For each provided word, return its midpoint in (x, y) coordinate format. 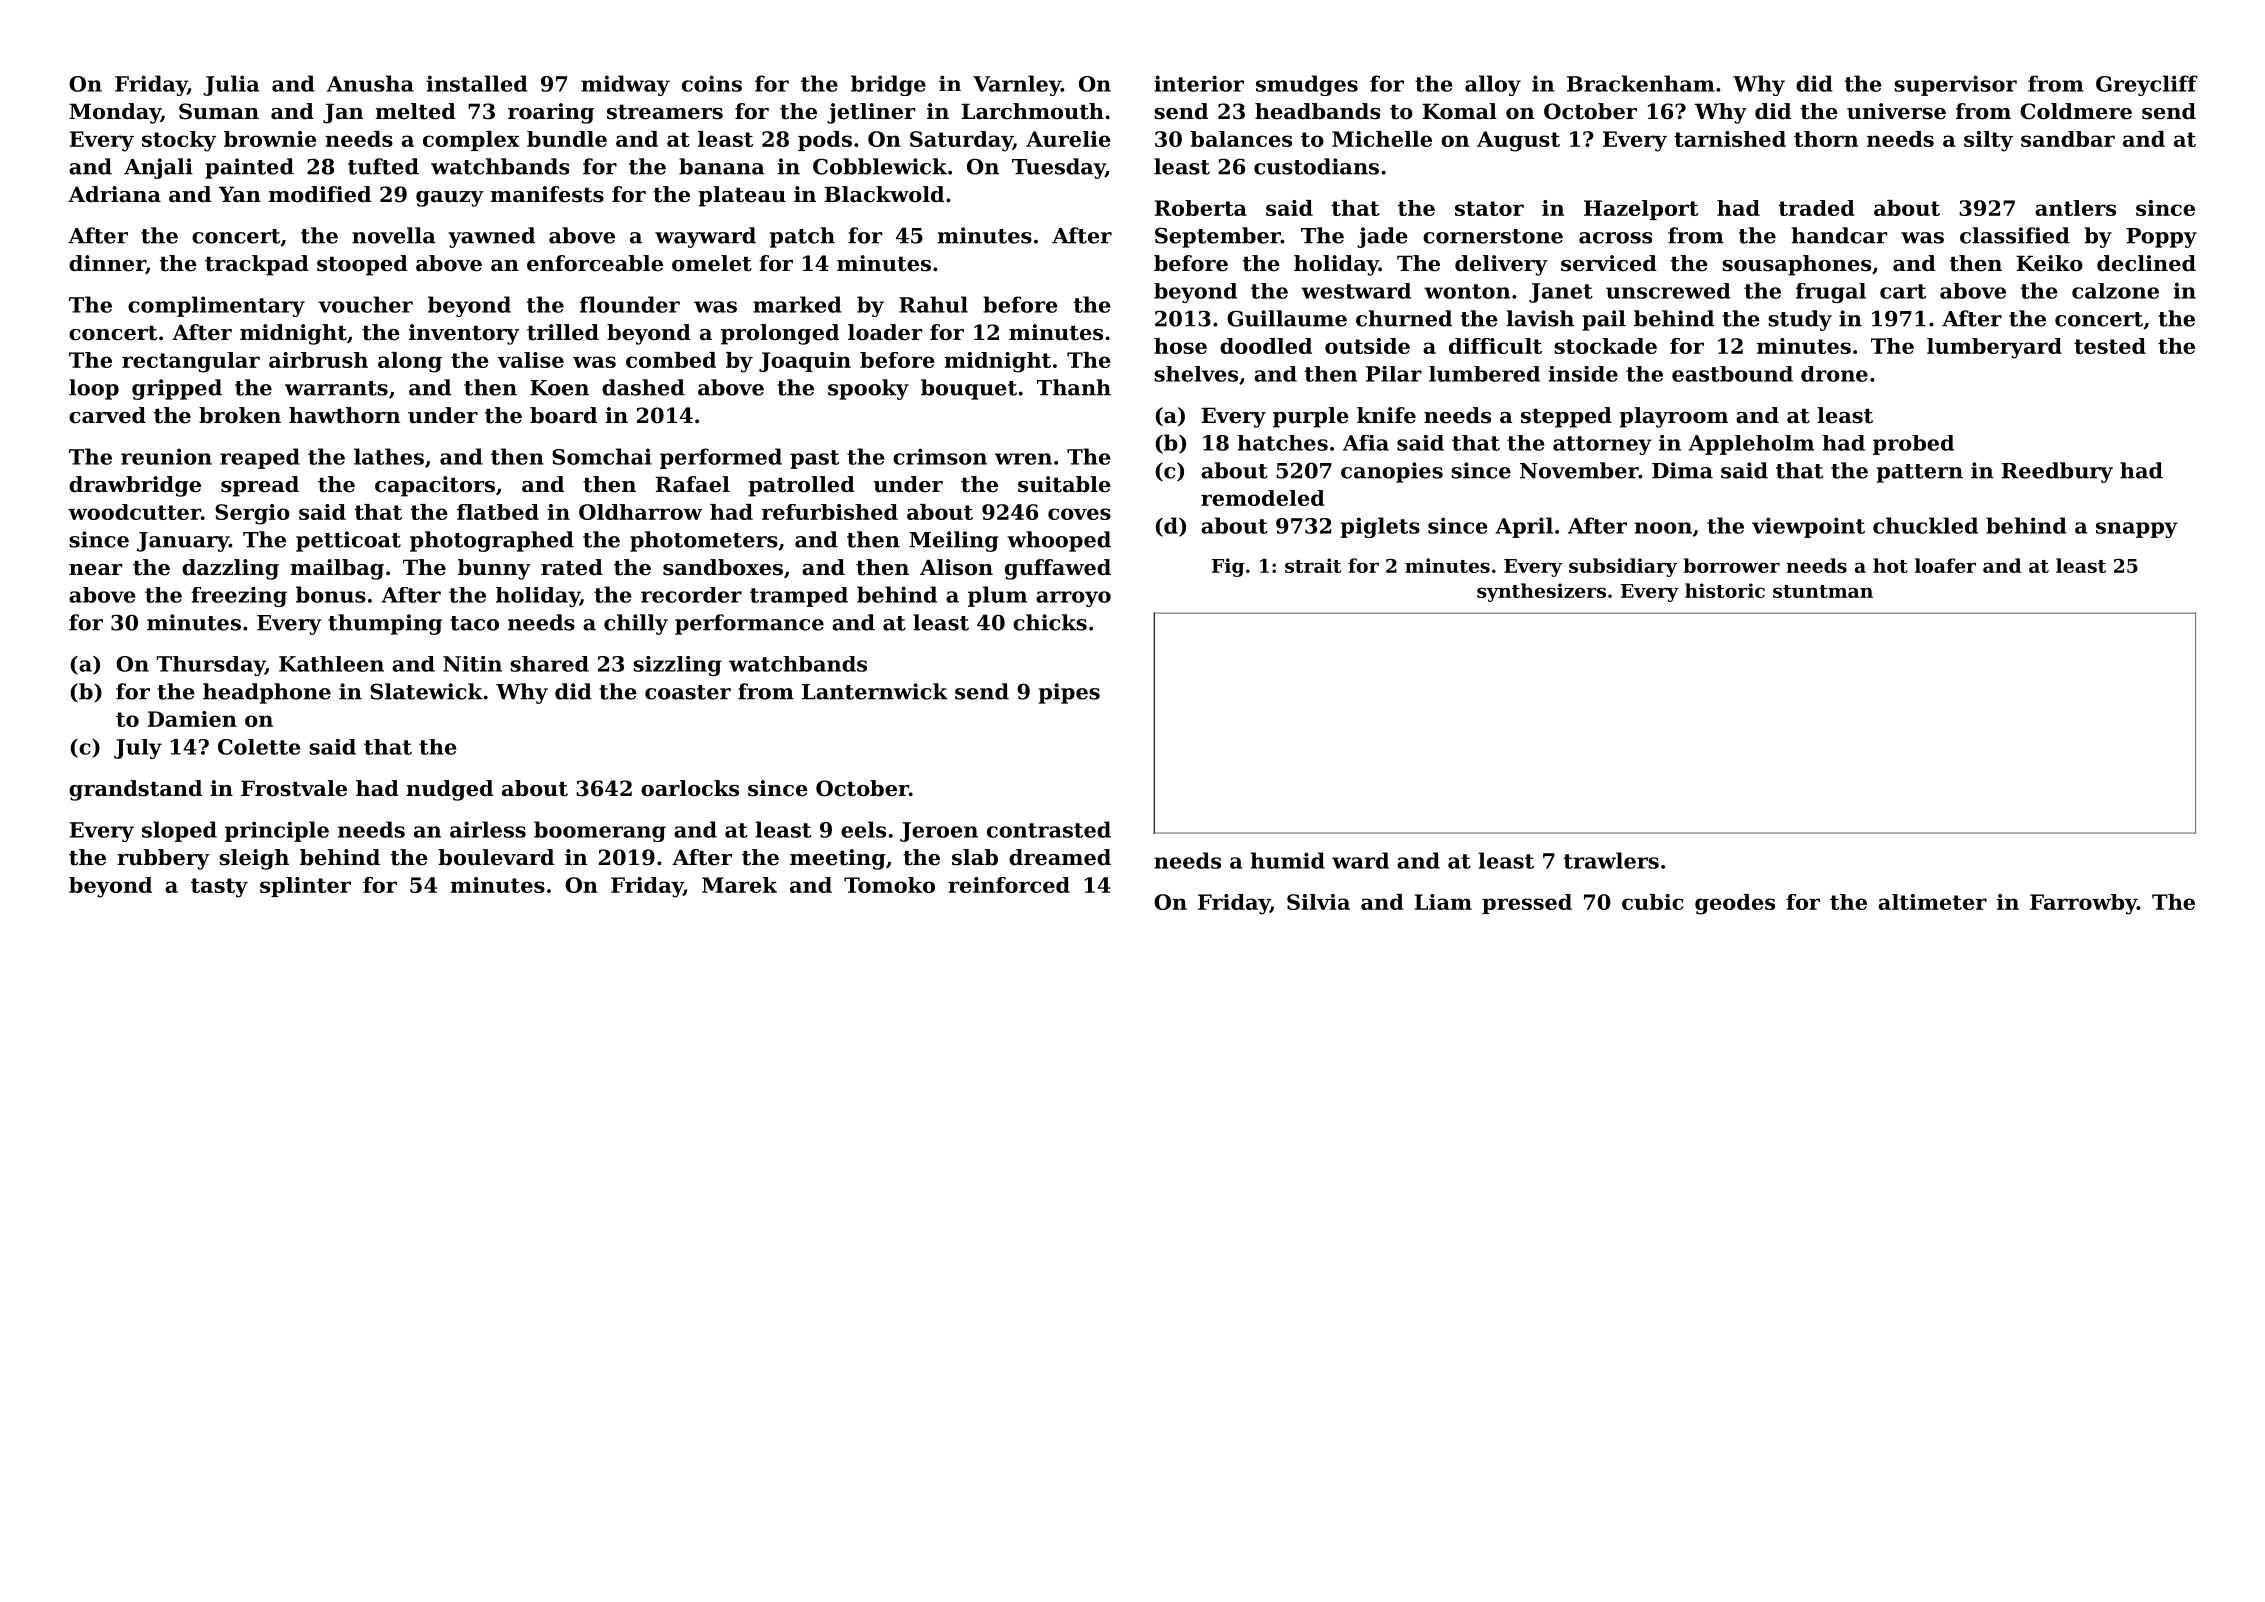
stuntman (1823, 591)
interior (1199, 83)
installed (477, 83)
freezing (239, 597)
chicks (1050, 622)
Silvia (1318, 902)
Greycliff (2147, 85)
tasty (219, 888)
